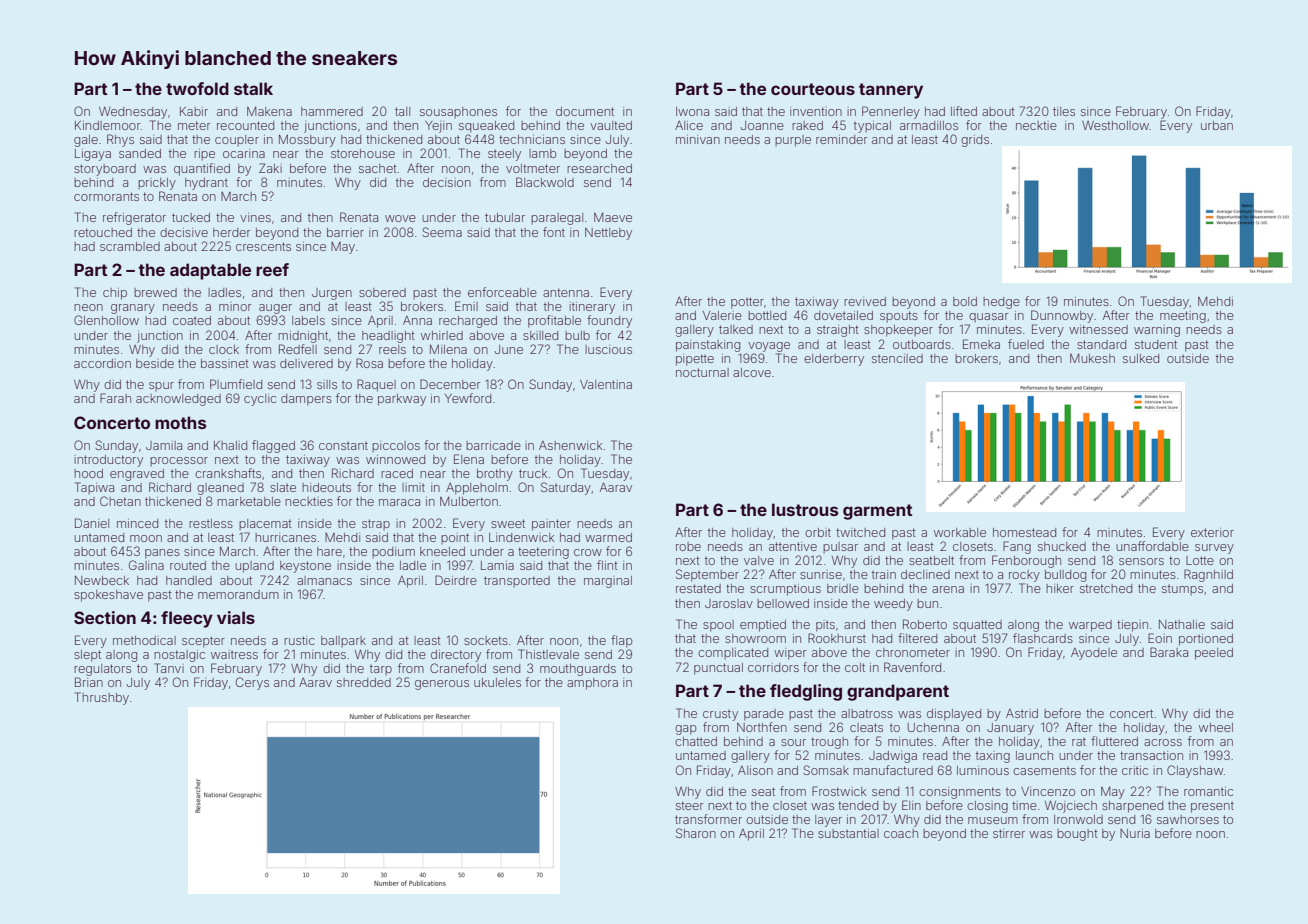 The image size is (1308, 924). What do you see at coordinates (891, 91) in the image?
I see `tannery` at bounding box center [891, 91].
